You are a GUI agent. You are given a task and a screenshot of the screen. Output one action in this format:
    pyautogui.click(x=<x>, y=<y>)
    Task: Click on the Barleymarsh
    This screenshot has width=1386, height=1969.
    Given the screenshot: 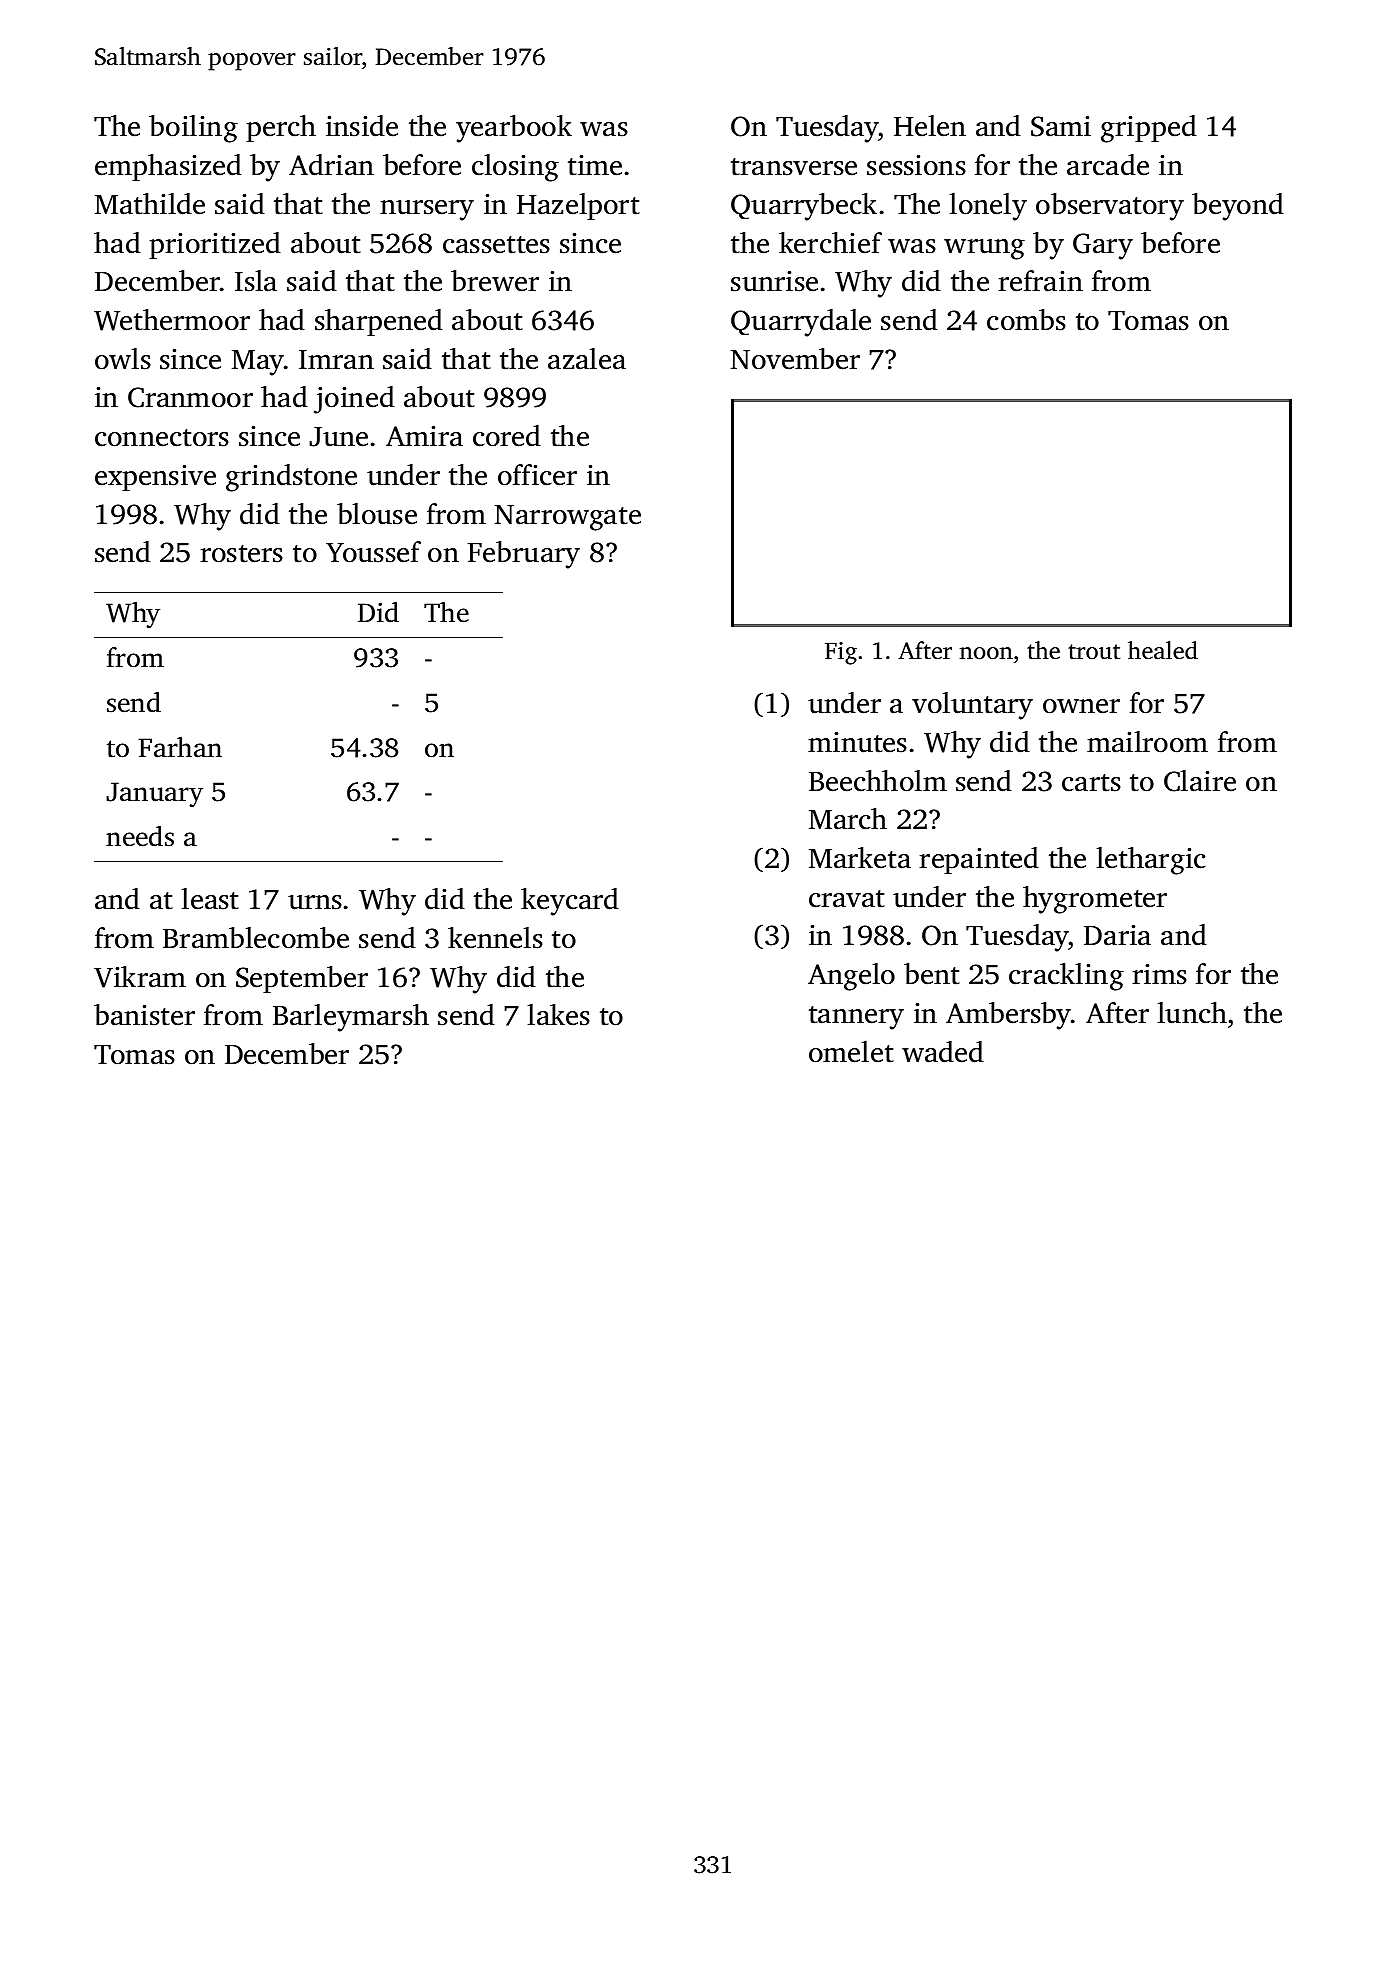 What is the action you would take?
    pyautogui.click(x=351, y=1018)
